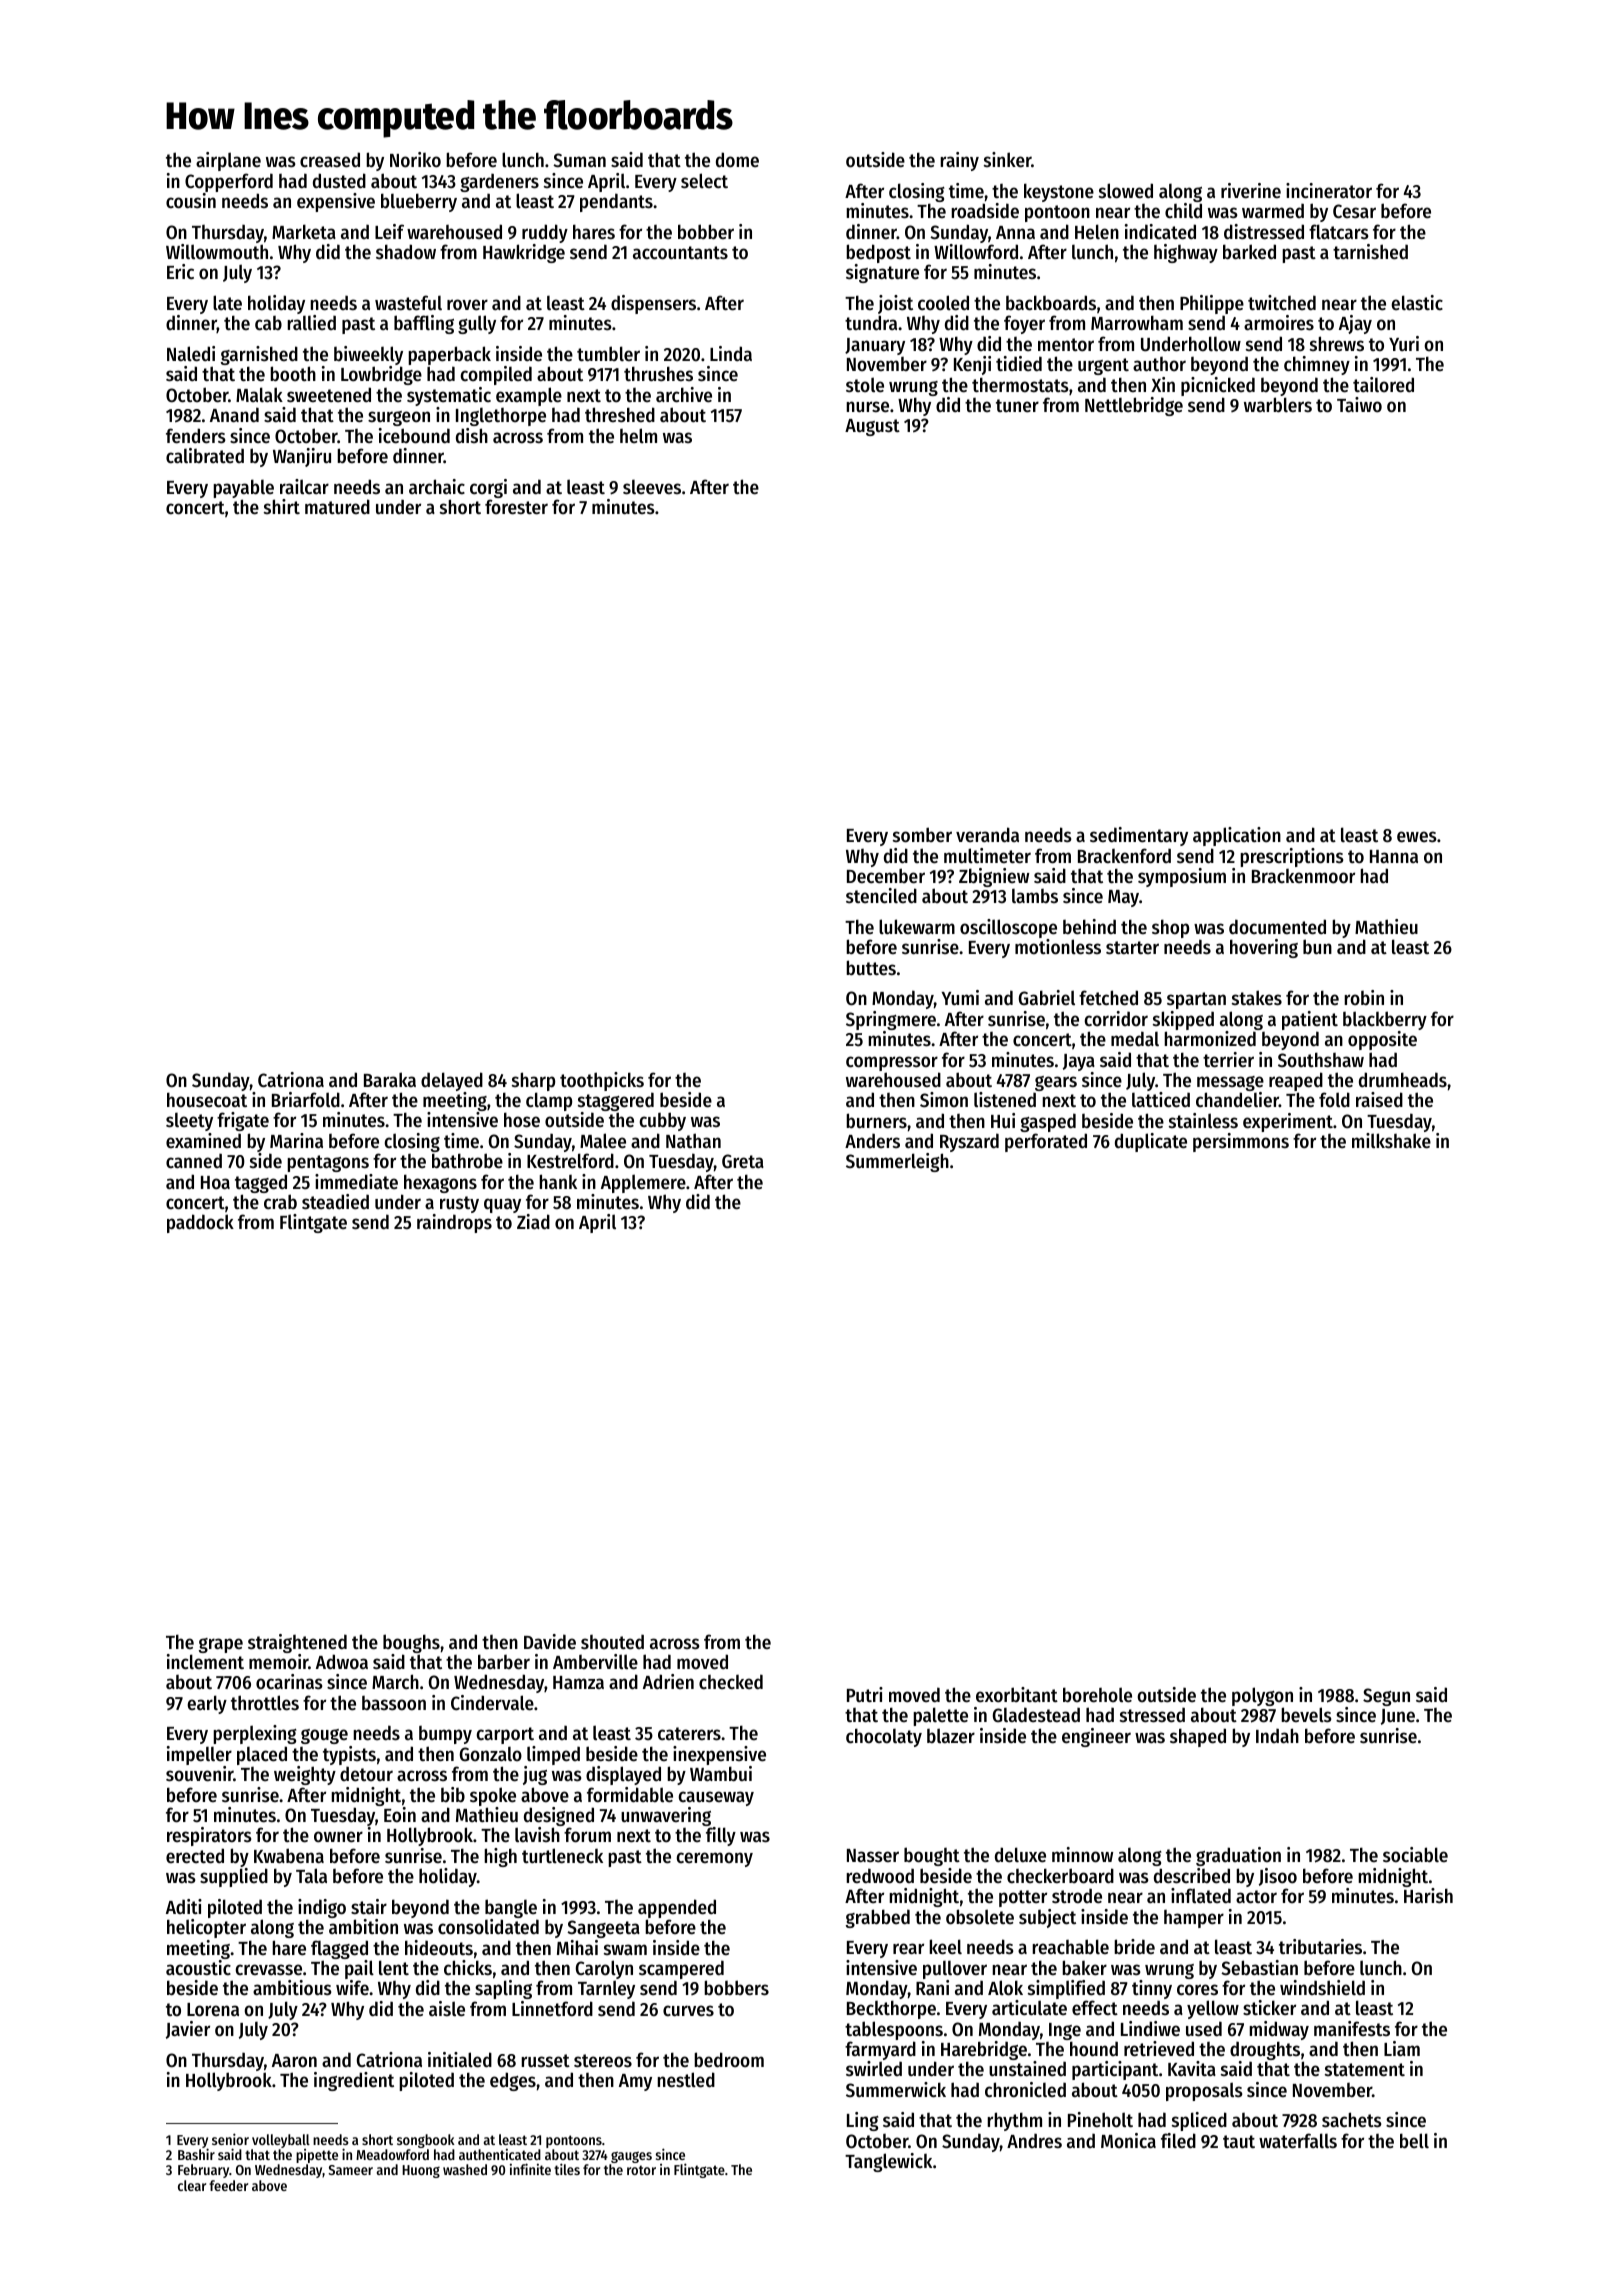  Describe the element at coordinates (259, 394) in the image. I see `Malak` at that location.
